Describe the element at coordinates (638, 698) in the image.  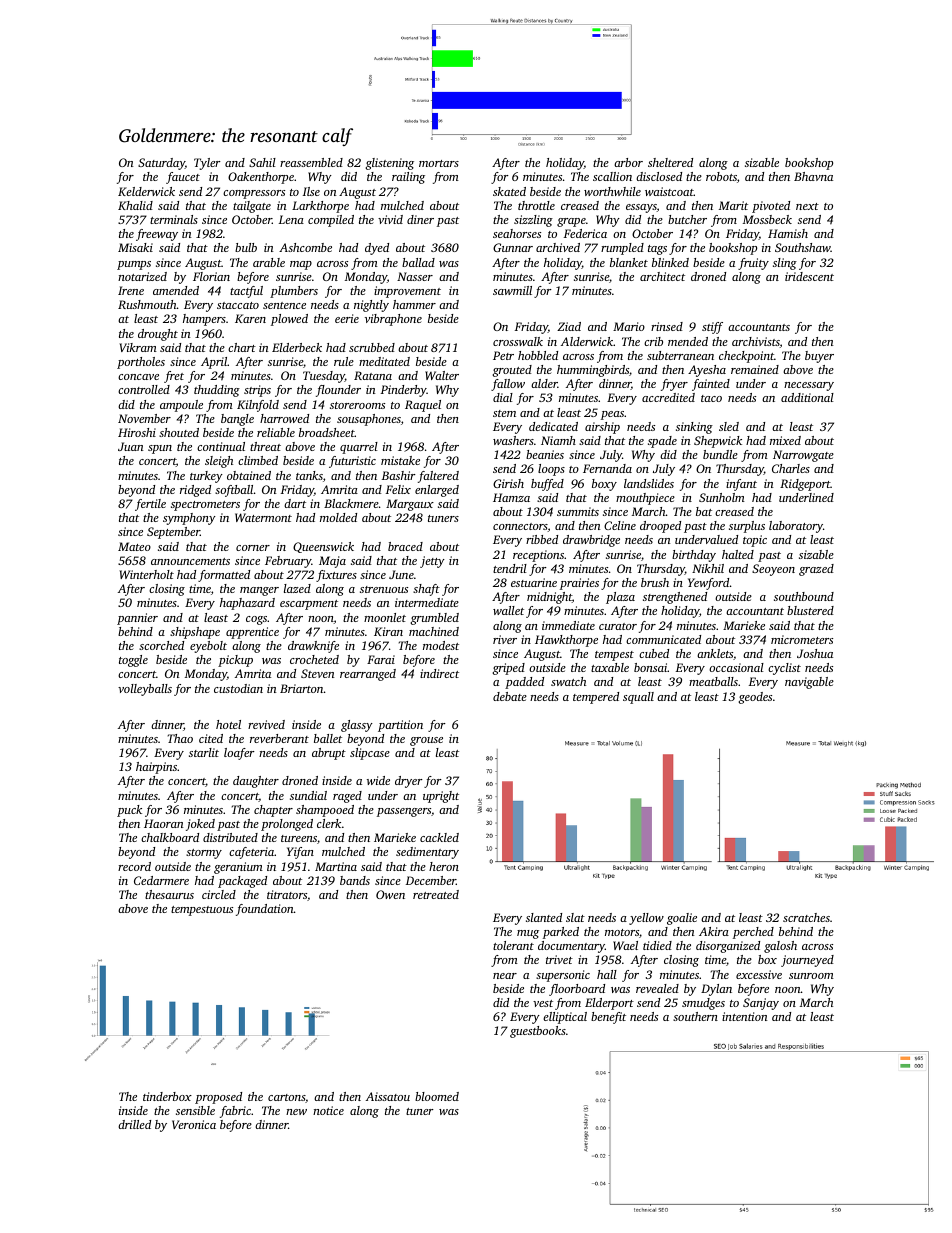
I see `squall` at that location.
